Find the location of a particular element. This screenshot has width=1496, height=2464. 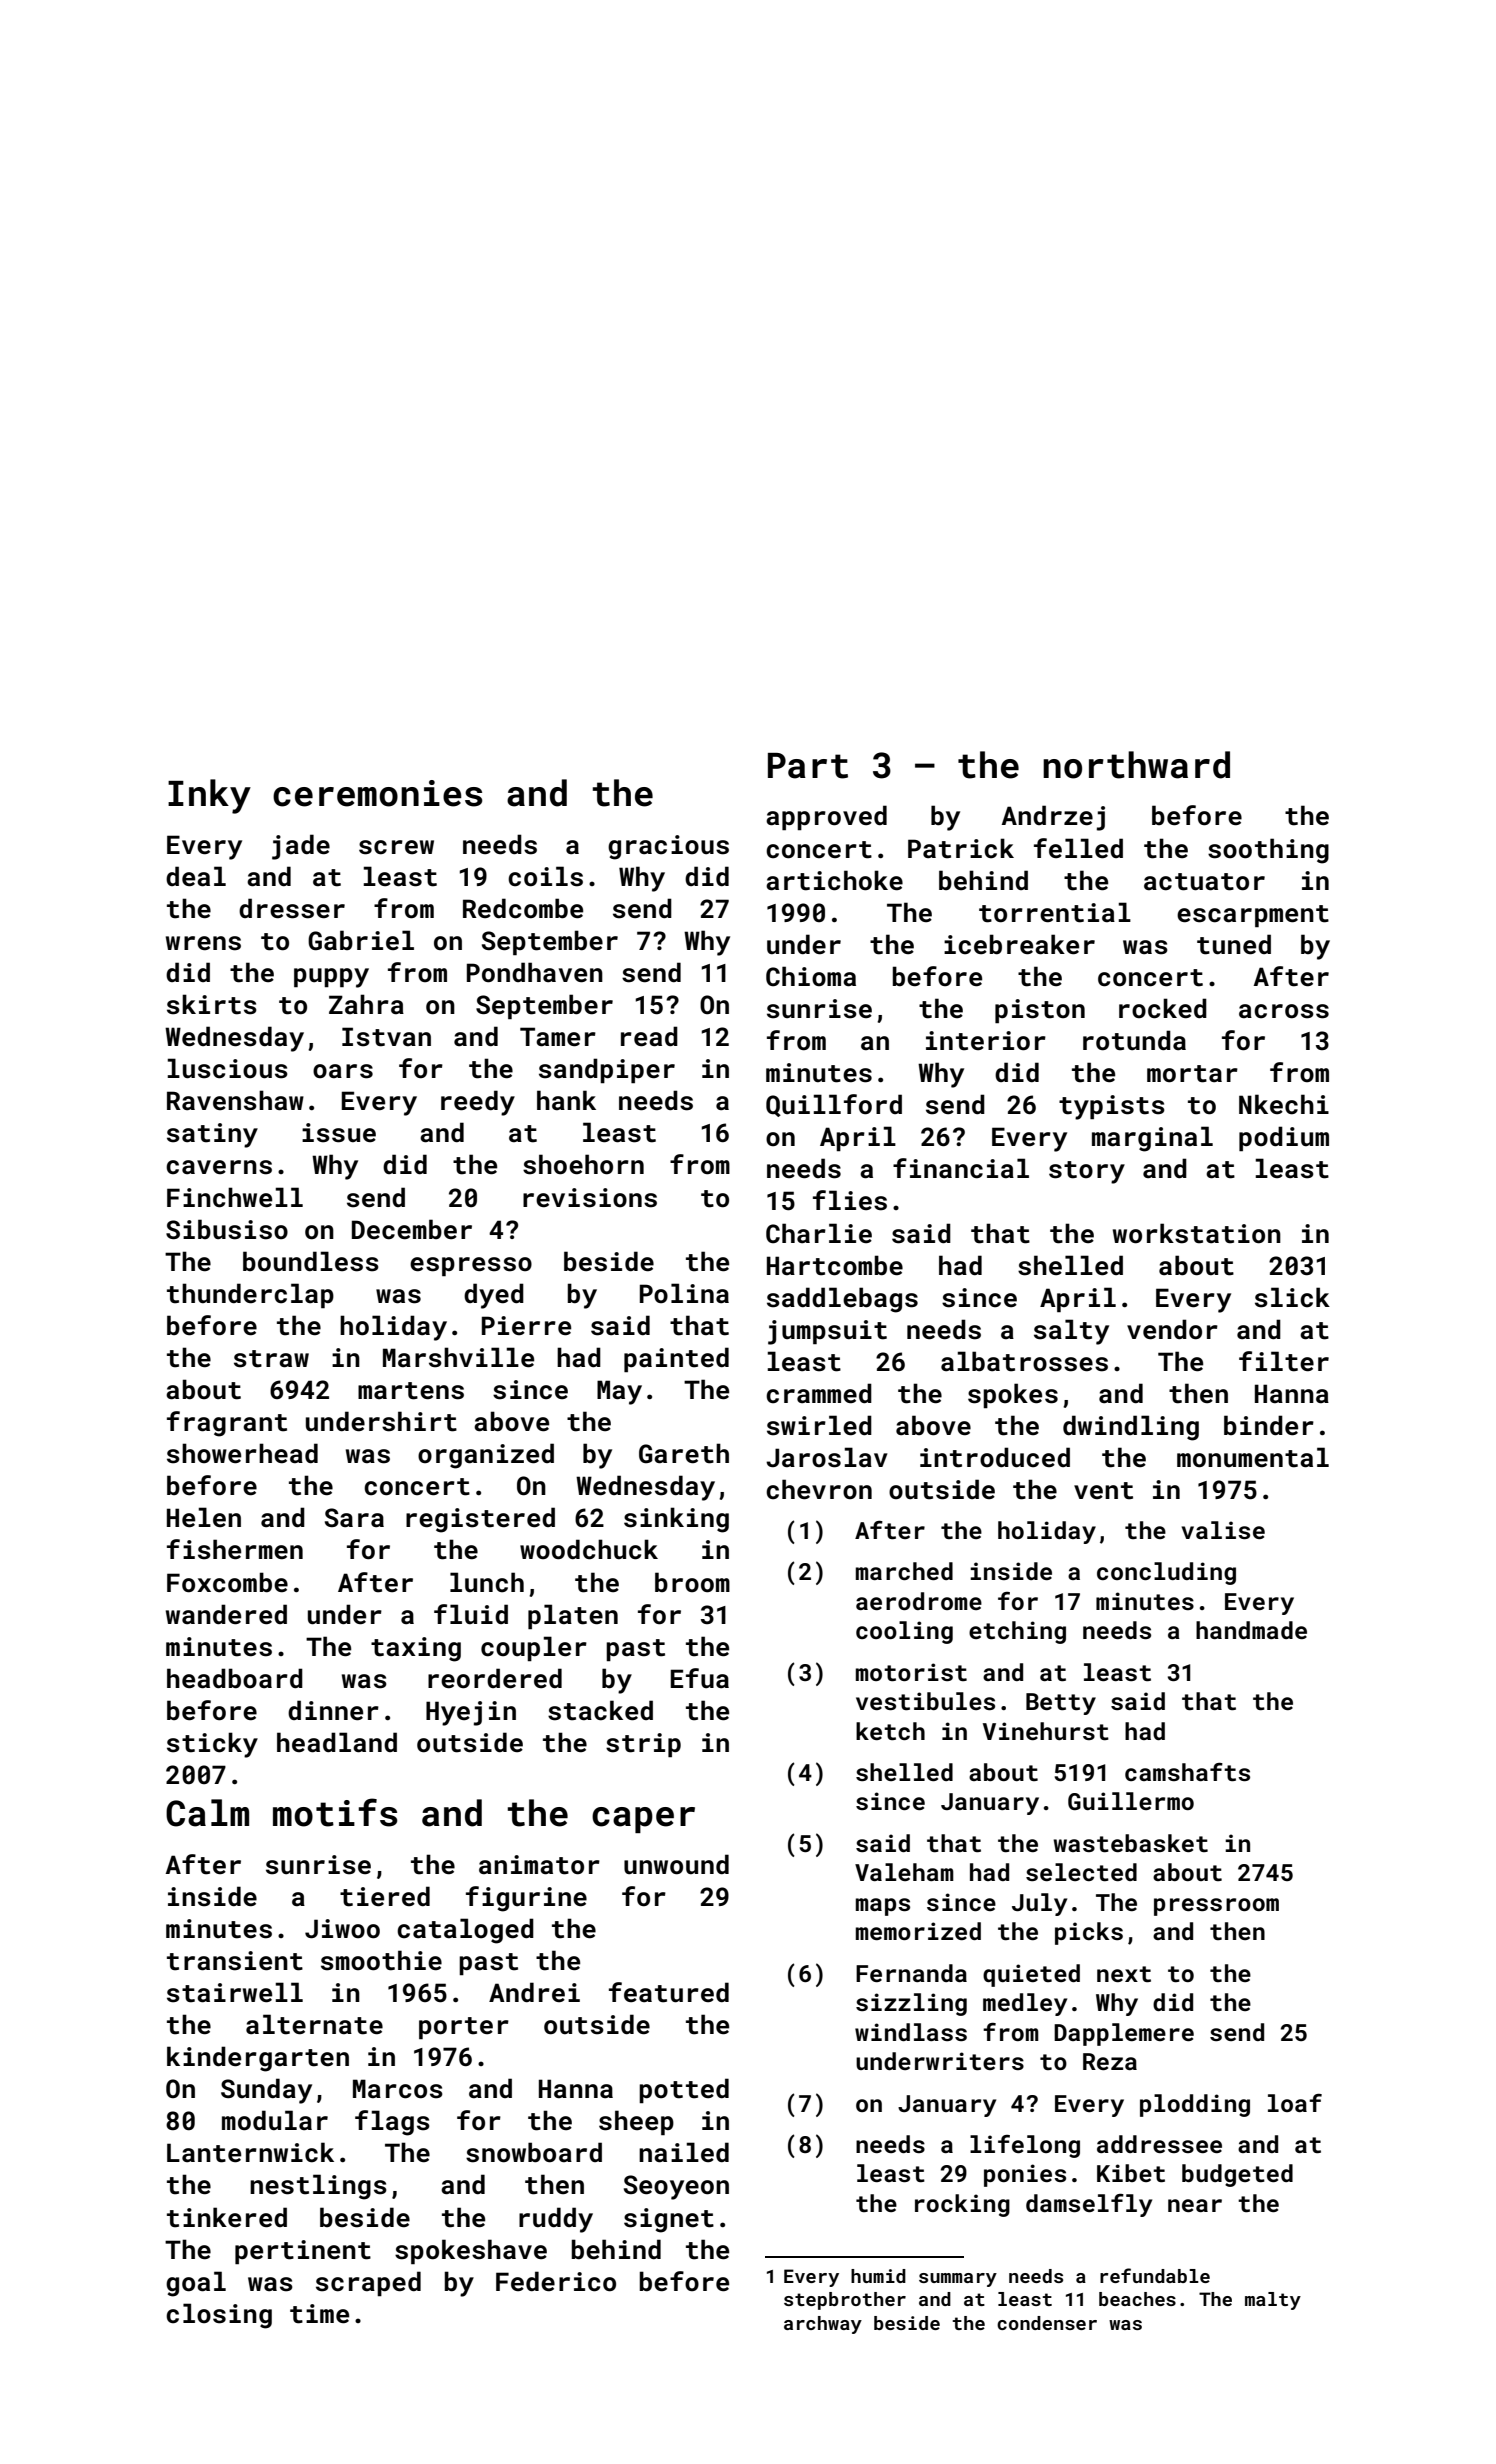

pressroom is located at coordinates (1216, 1907).
